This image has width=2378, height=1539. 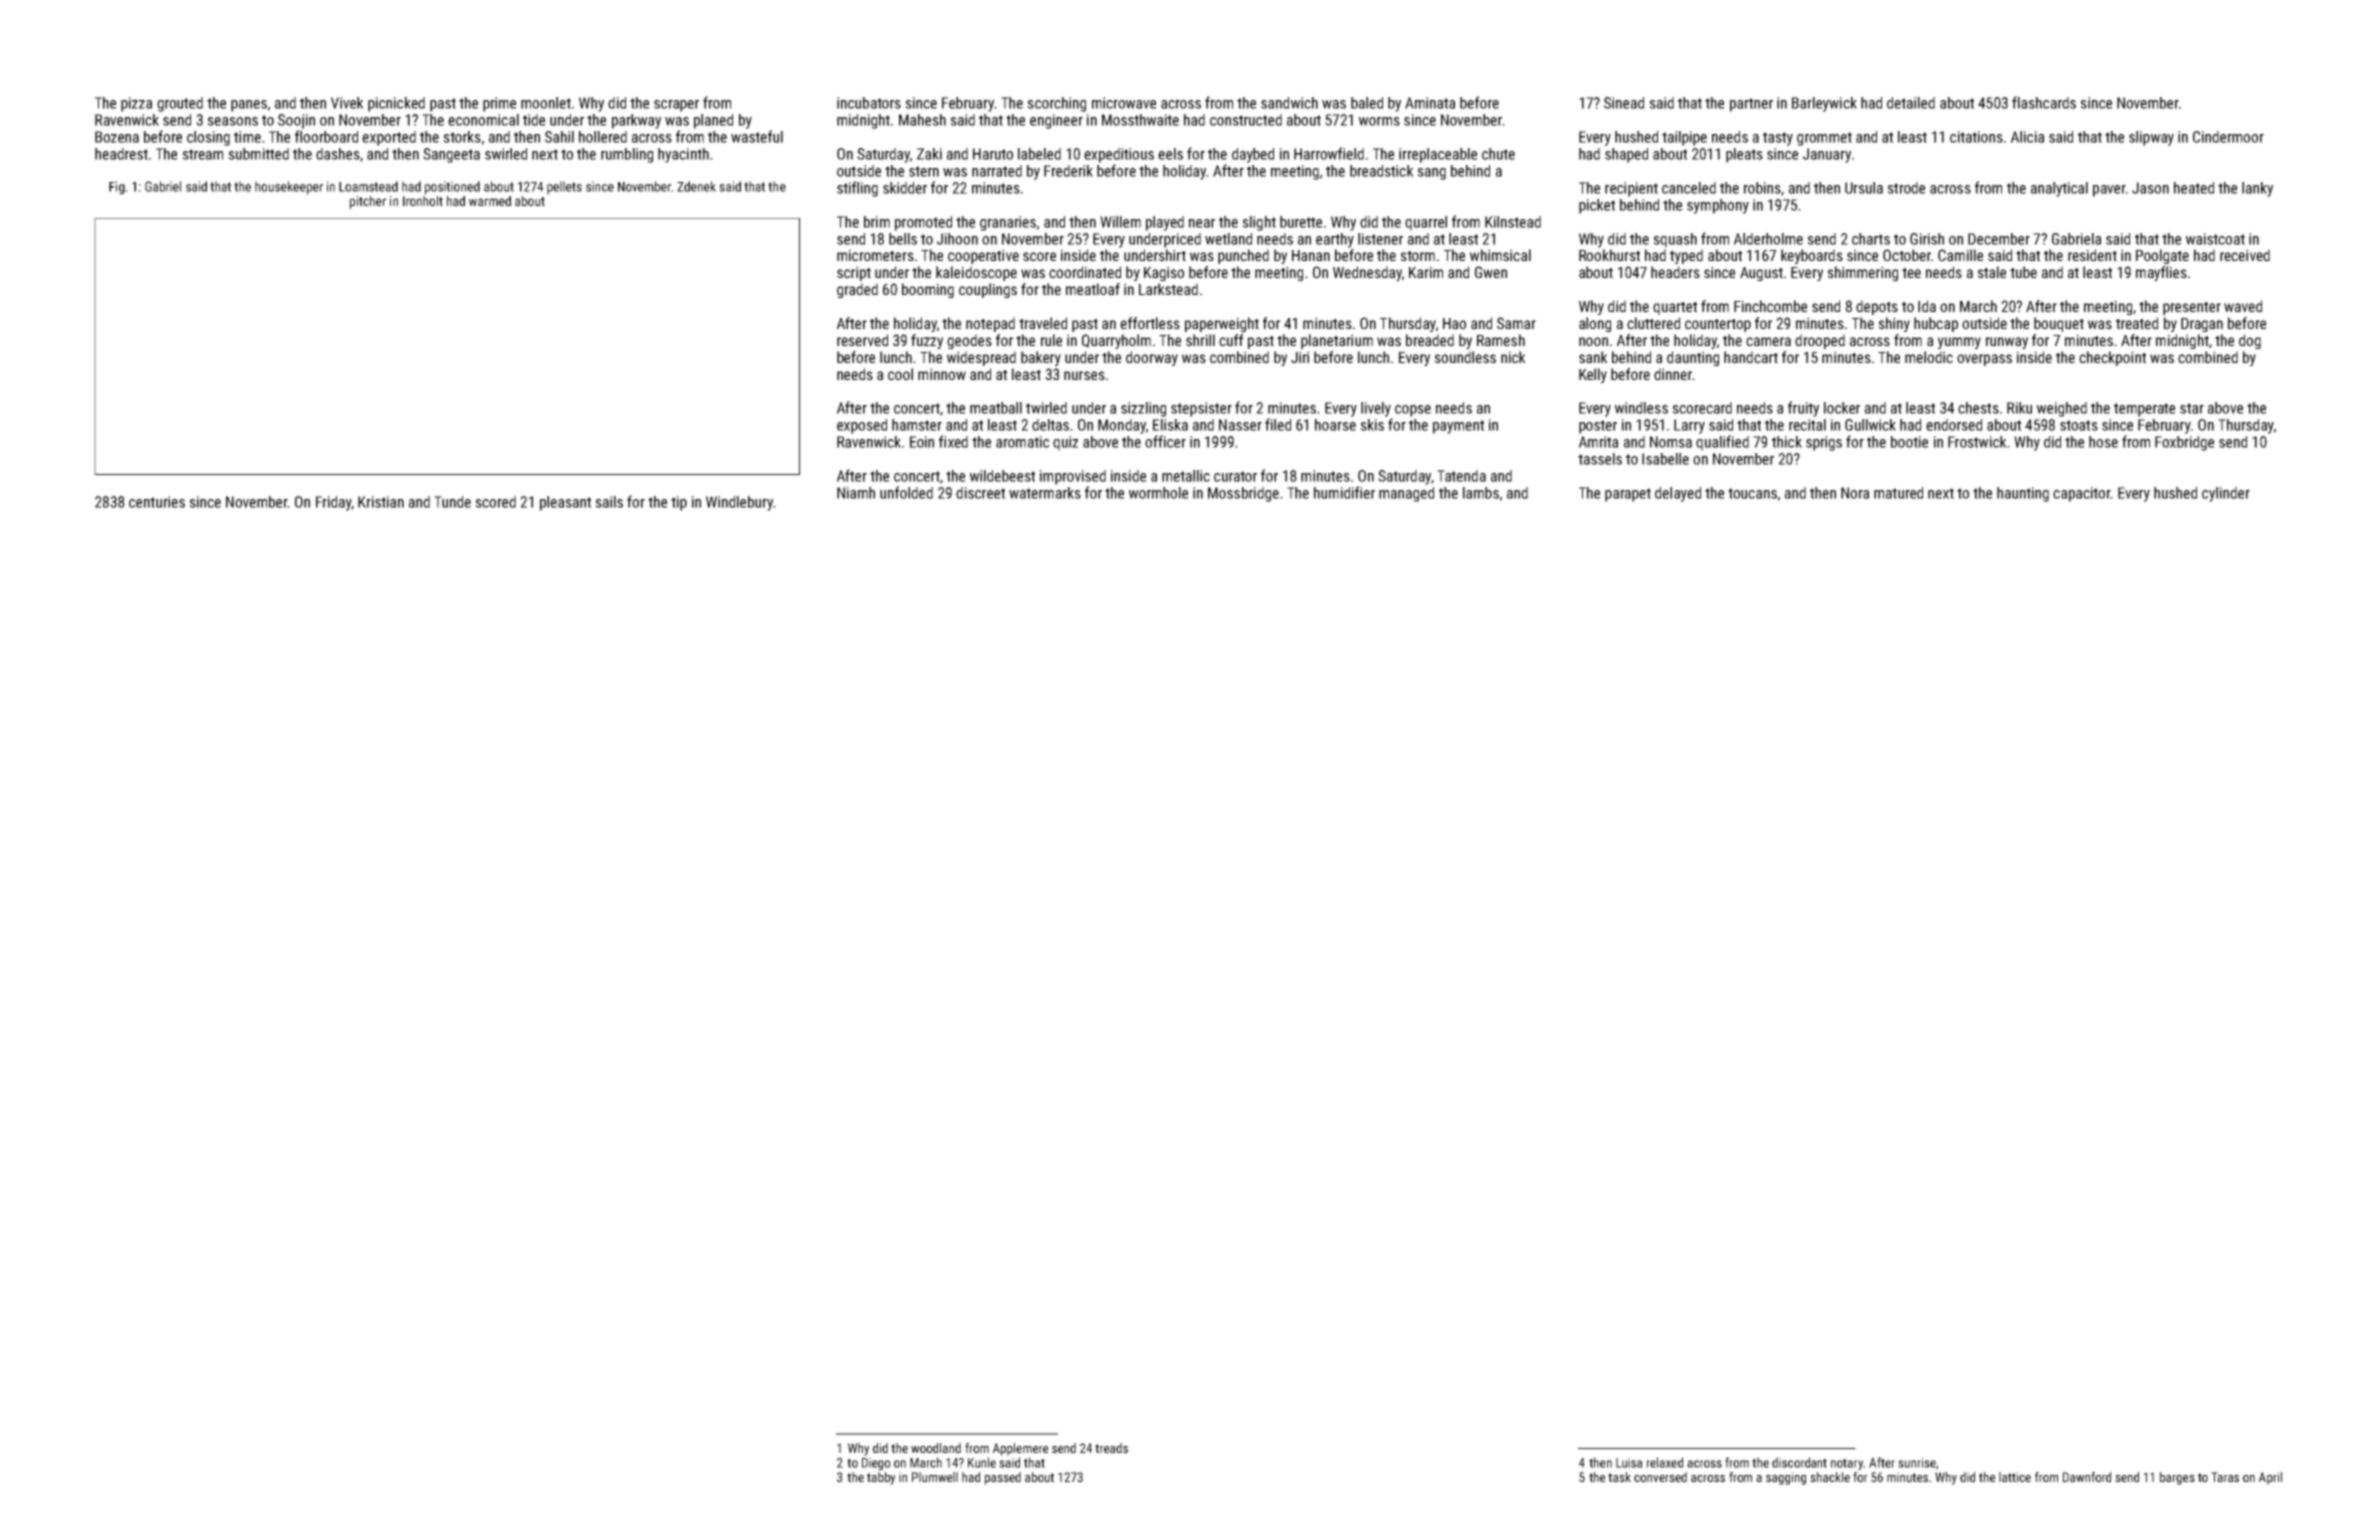 I want to click on treads, so click(x=1111, y=1448).
